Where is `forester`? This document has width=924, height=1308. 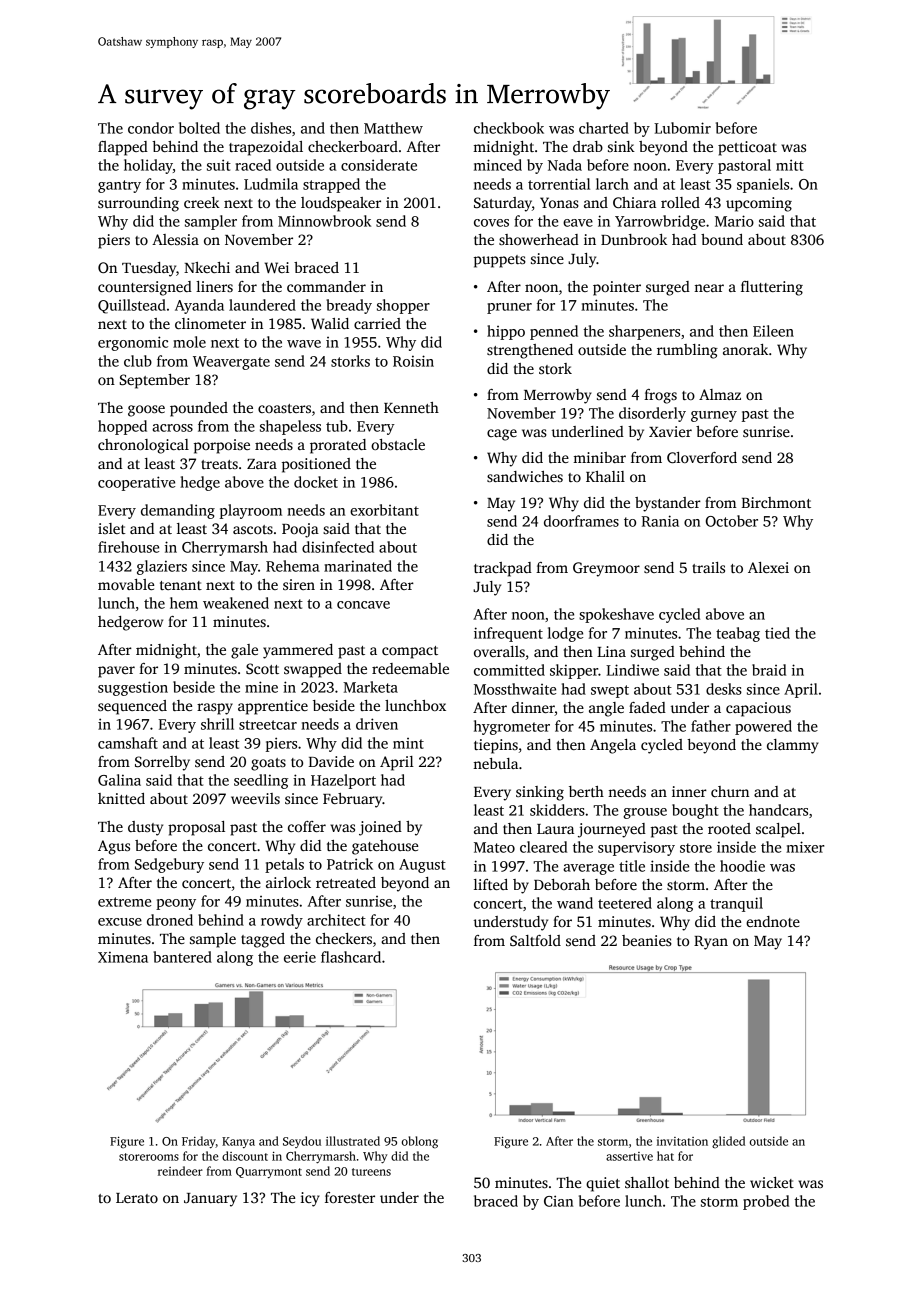 forester is located at coordinates (350, 1197).
